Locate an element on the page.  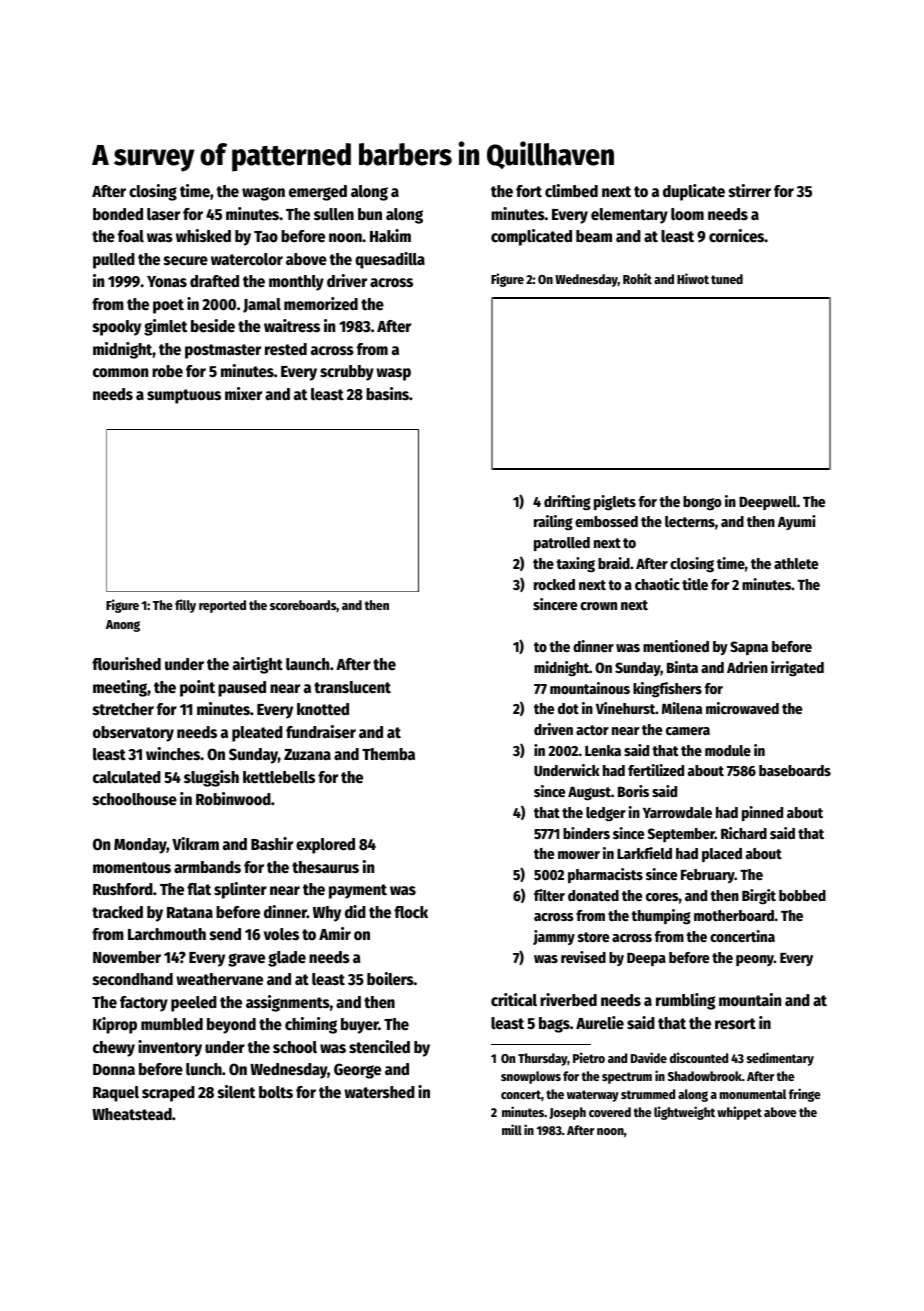
paused is located at coordinates (242, 689).
